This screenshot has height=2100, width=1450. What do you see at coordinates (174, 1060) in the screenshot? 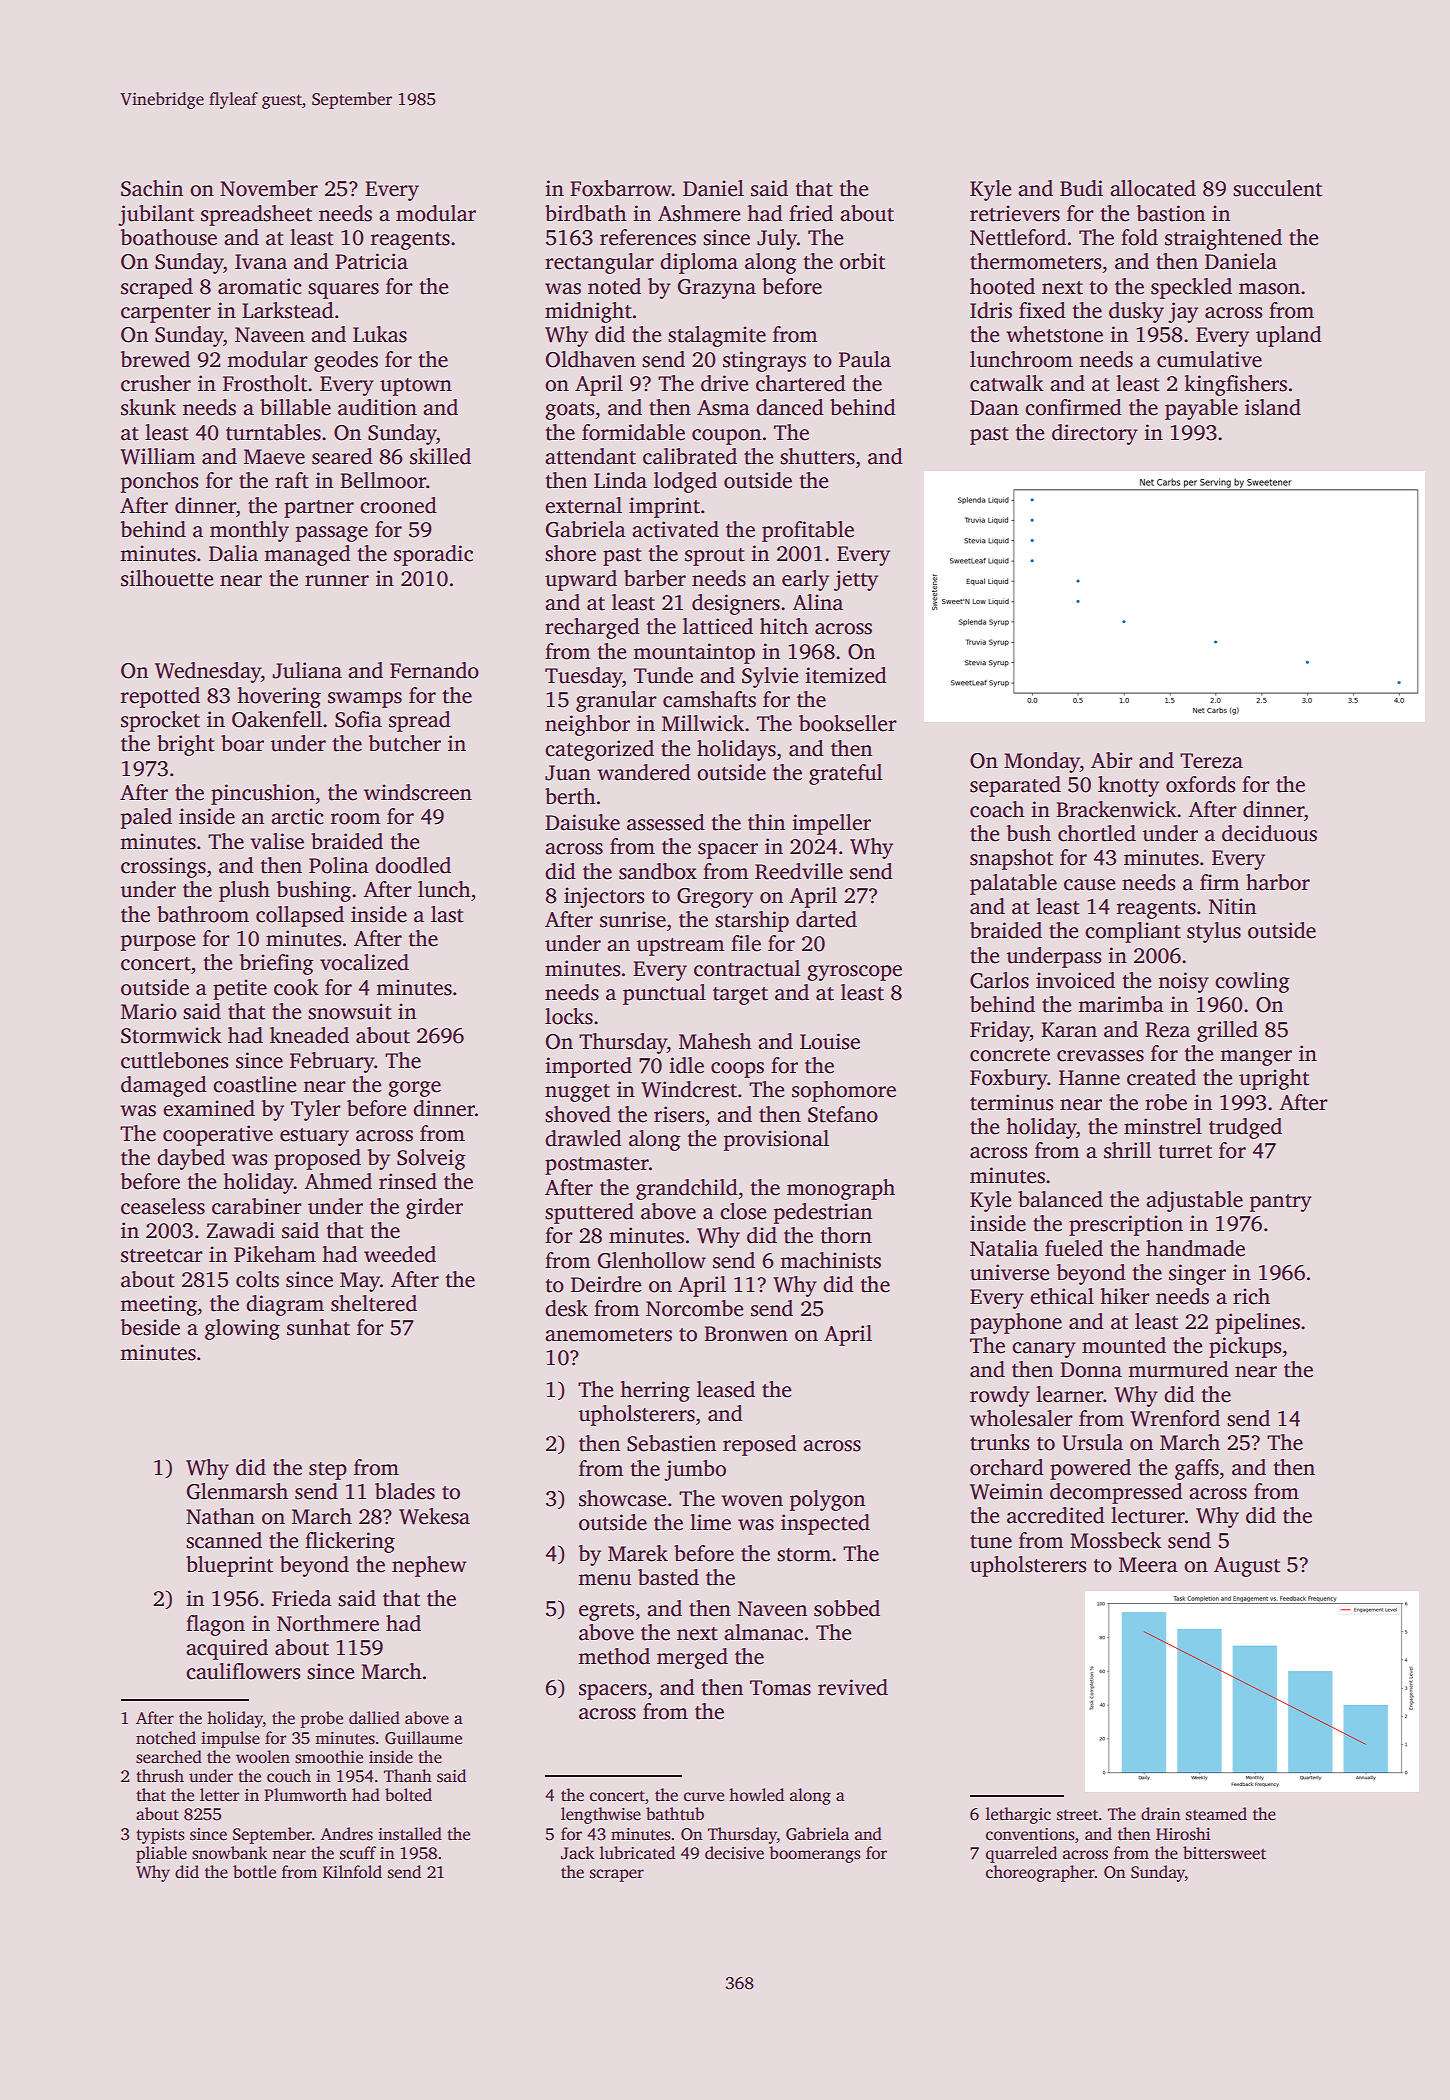
I see `cuttlebones` at bounding box center [174, 1060].
